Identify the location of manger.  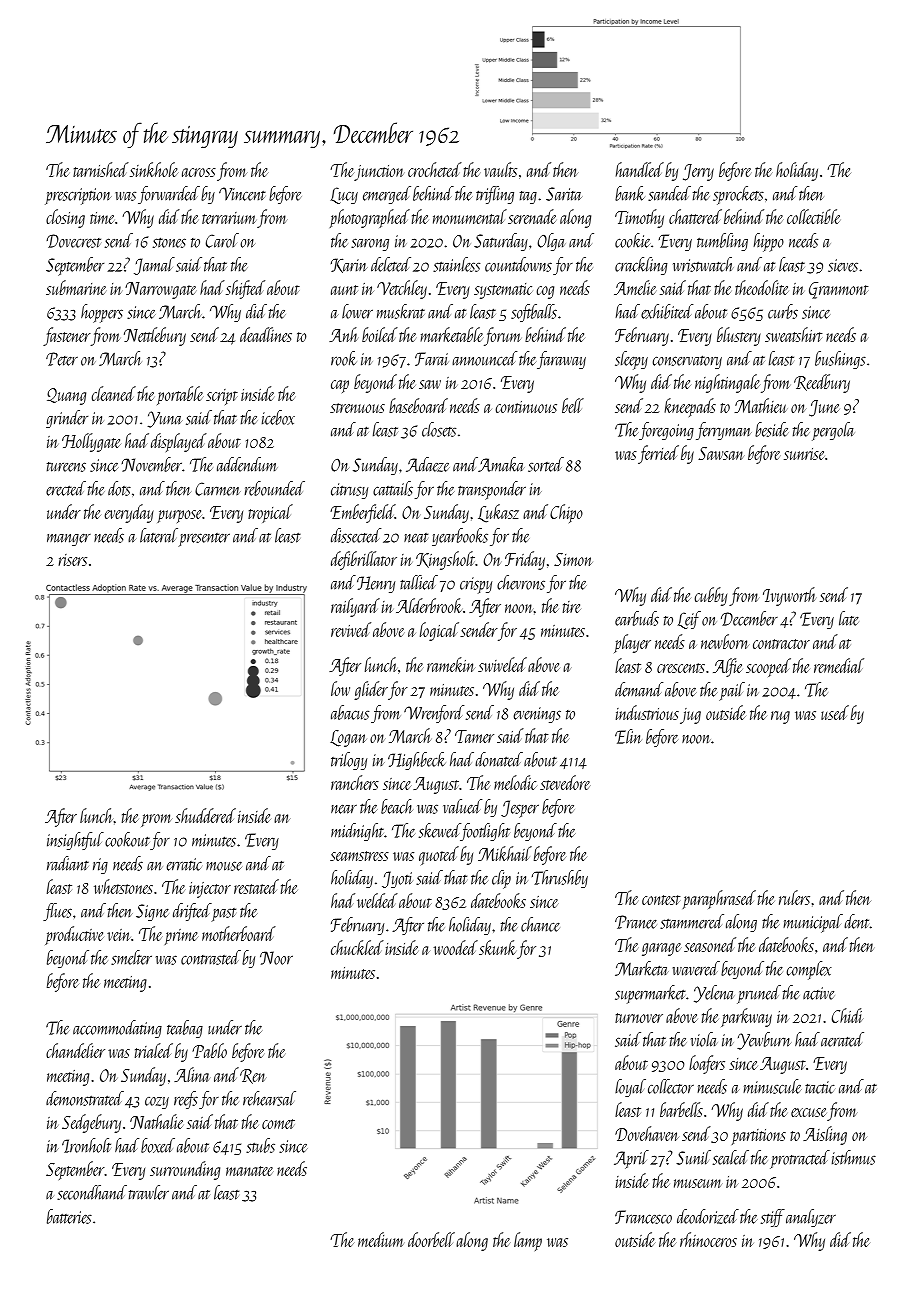
(69, 539).
